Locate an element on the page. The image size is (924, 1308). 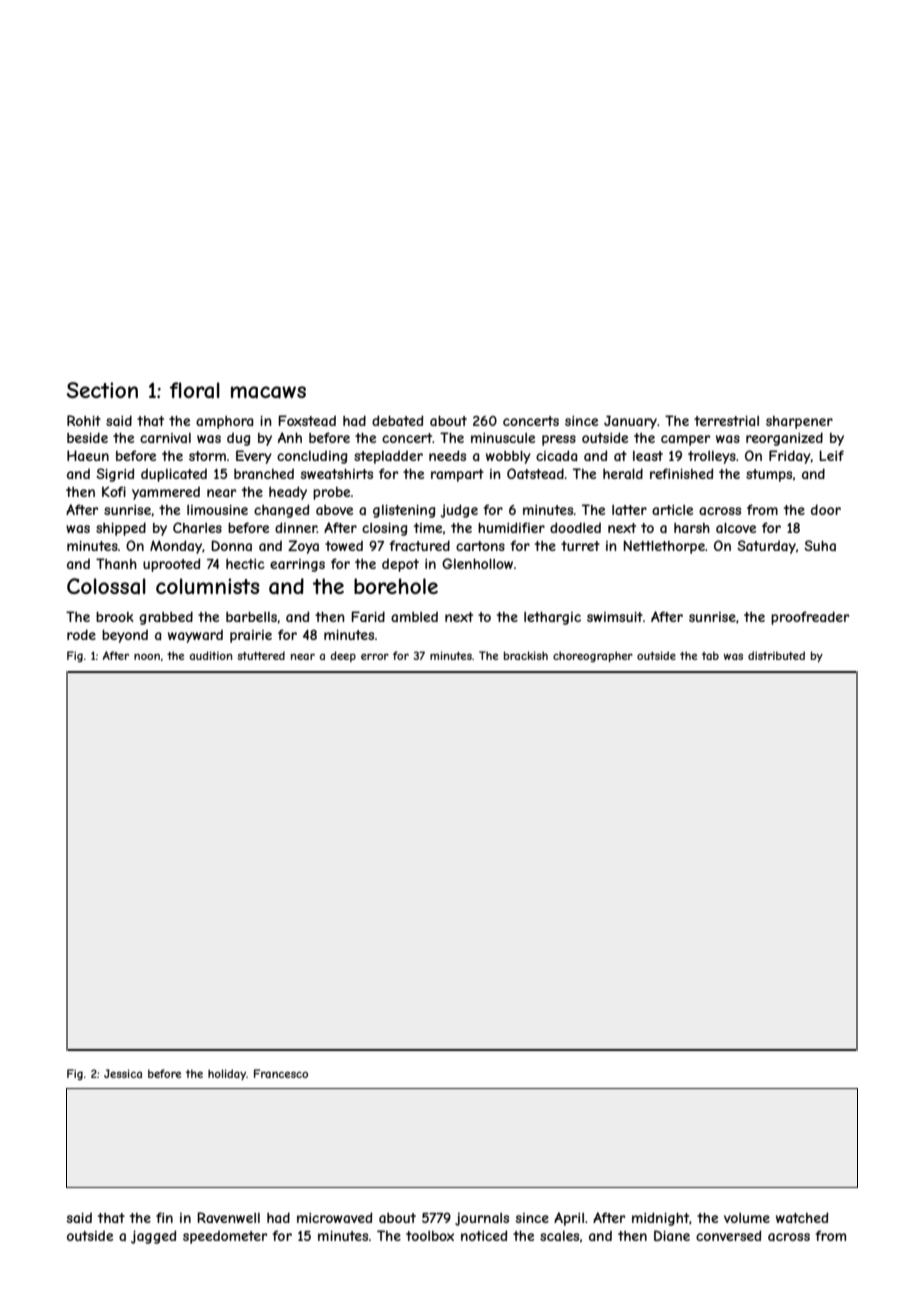
holiday is located at coordinates (227, 1074).
